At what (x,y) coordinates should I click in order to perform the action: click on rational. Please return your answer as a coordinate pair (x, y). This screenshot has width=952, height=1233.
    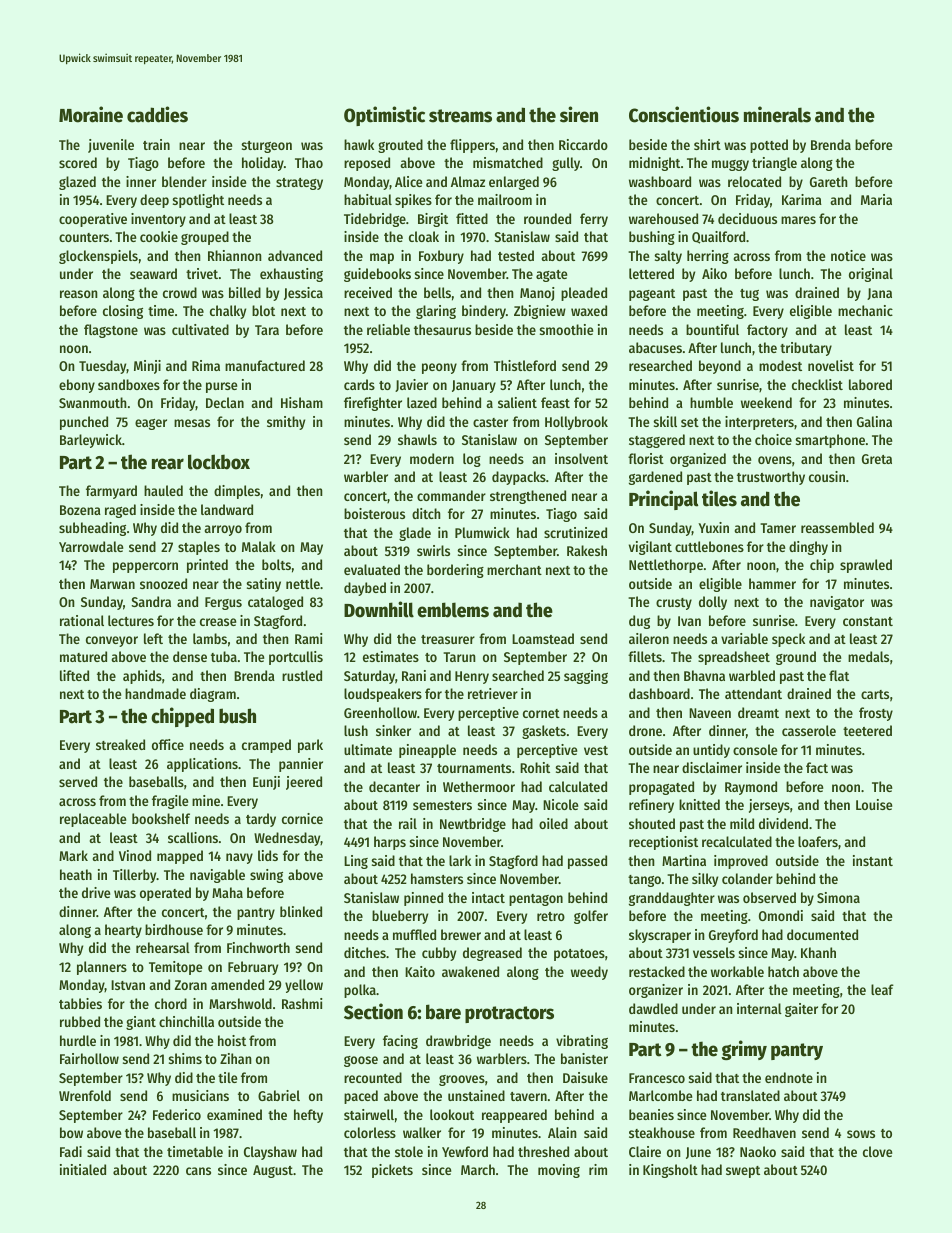
    Looking at the image, I should click on (82, 620).
